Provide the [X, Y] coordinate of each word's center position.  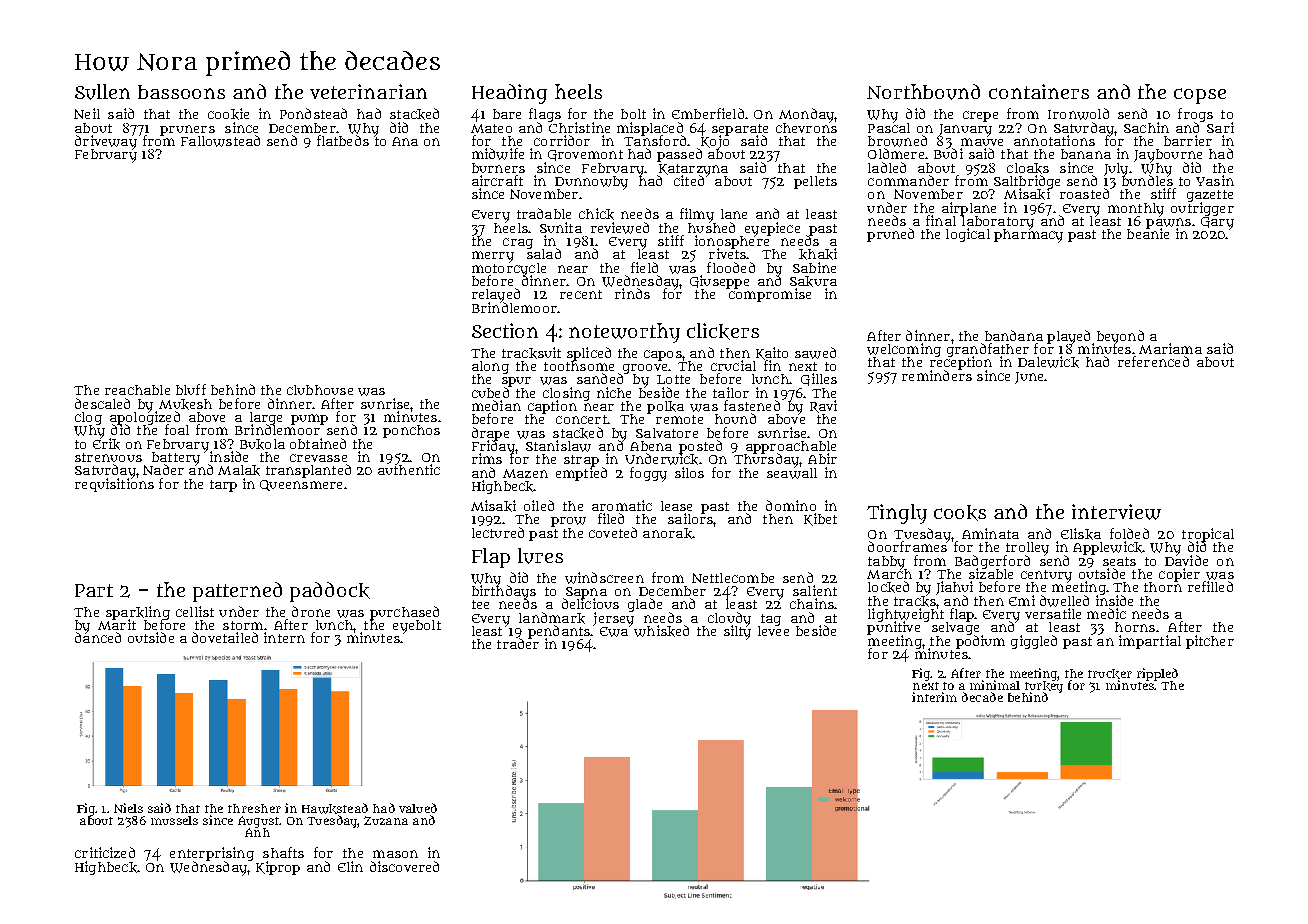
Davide [1186, 560]
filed [611, 518]
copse [1200, 96]
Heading [509, 94]
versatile [1053, 613]
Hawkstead [335, 808]
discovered [404, 866]
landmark [552, 618]
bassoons [181, 92]
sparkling [138, 613]
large [266, 418]
